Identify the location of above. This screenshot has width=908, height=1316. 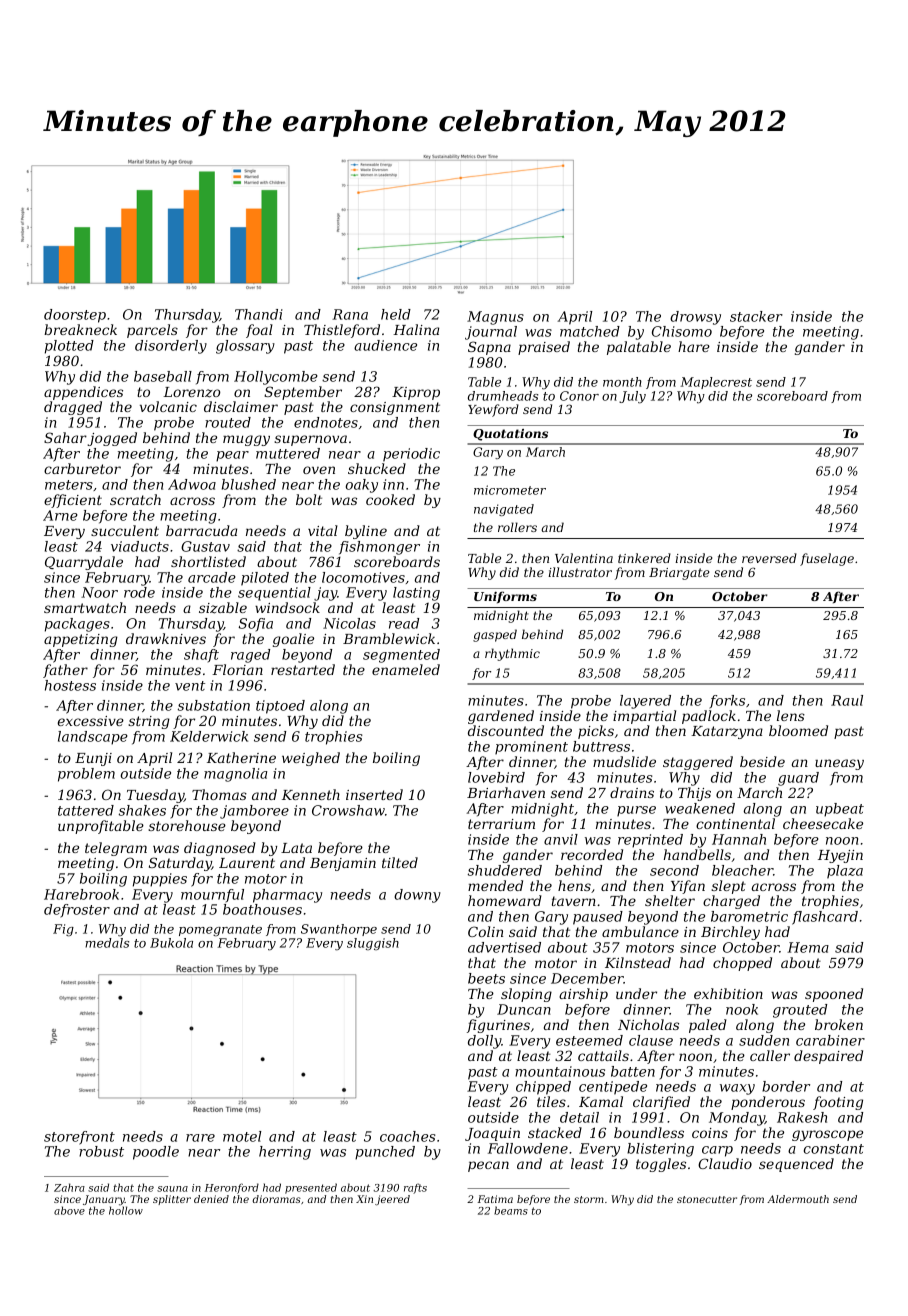
(69, 1210).
